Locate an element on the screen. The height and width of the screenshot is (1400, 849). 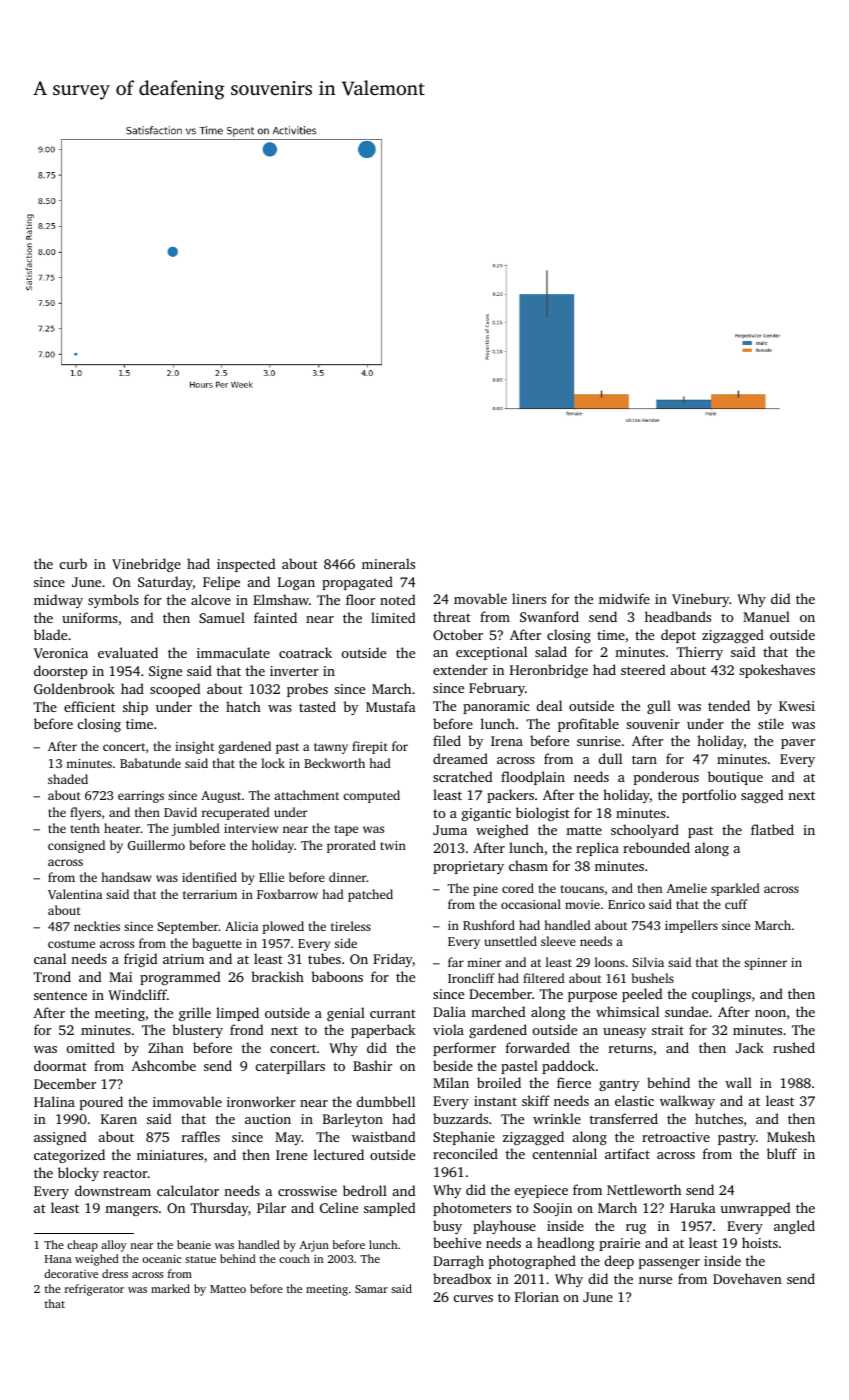
Rushford is located at coordinates (489, 925).
